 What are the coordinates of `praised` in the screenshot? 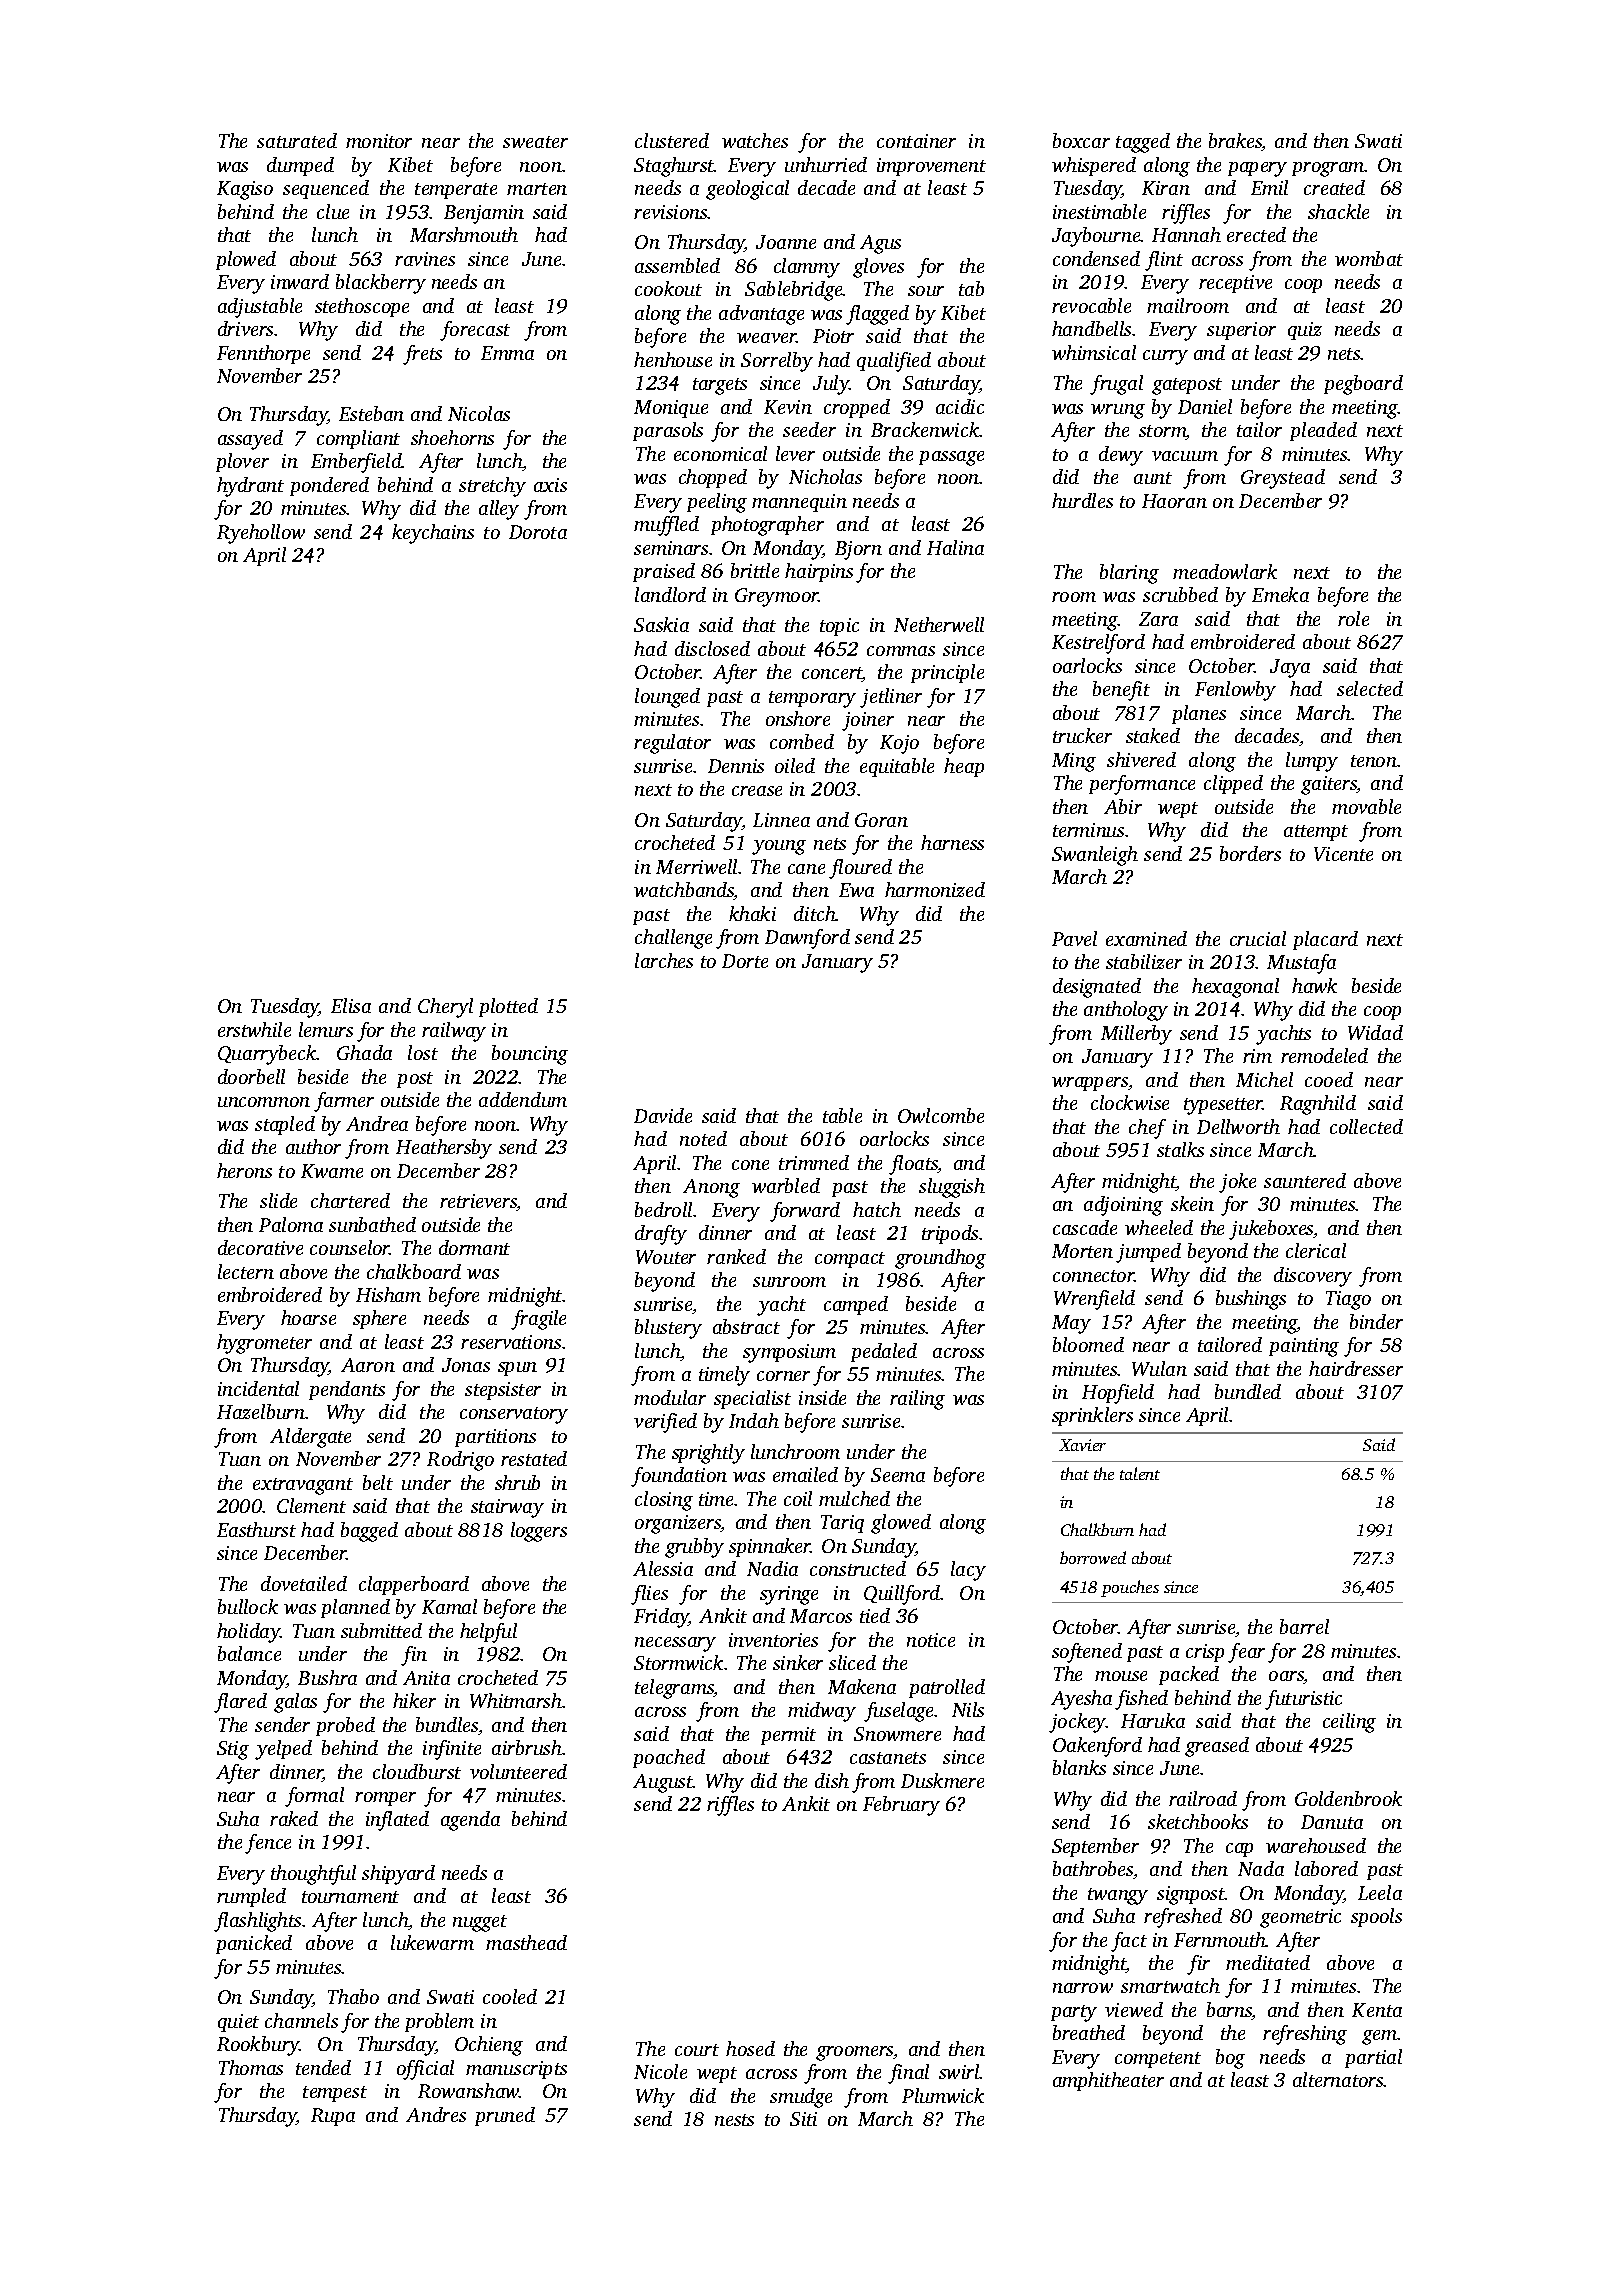 It's located at (664, 572).
